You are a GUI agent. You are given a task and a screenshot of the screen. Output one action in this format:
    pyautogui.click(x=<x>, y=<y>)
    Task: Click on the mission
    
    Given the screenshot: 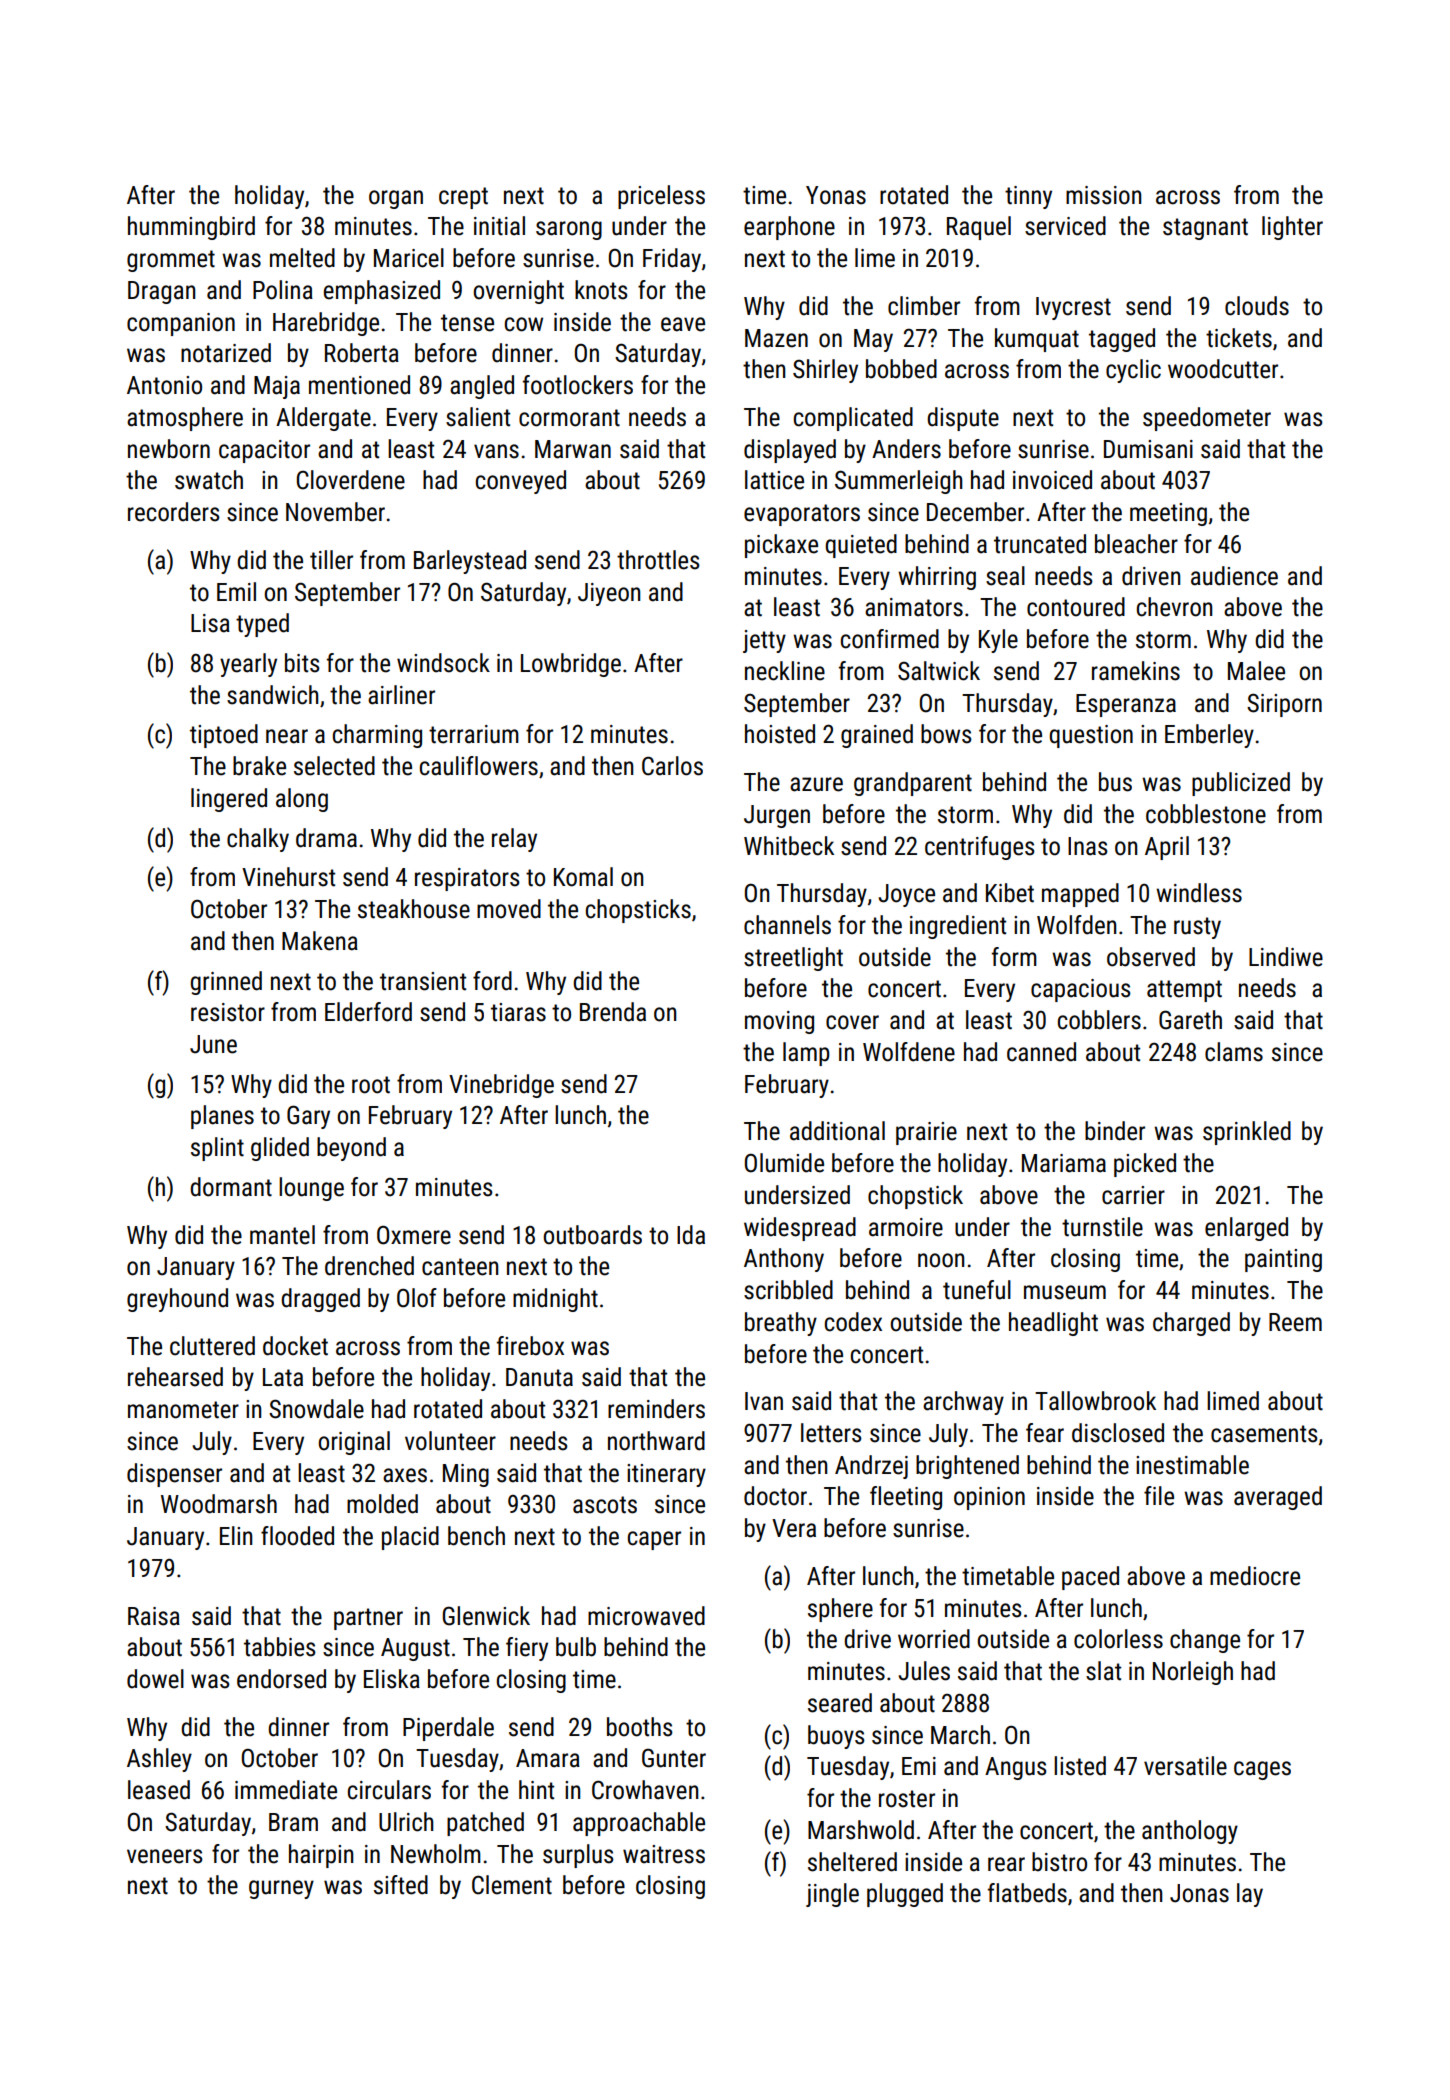 What is the action you would take?
    pyautogui.click(x=1103, y=195)
